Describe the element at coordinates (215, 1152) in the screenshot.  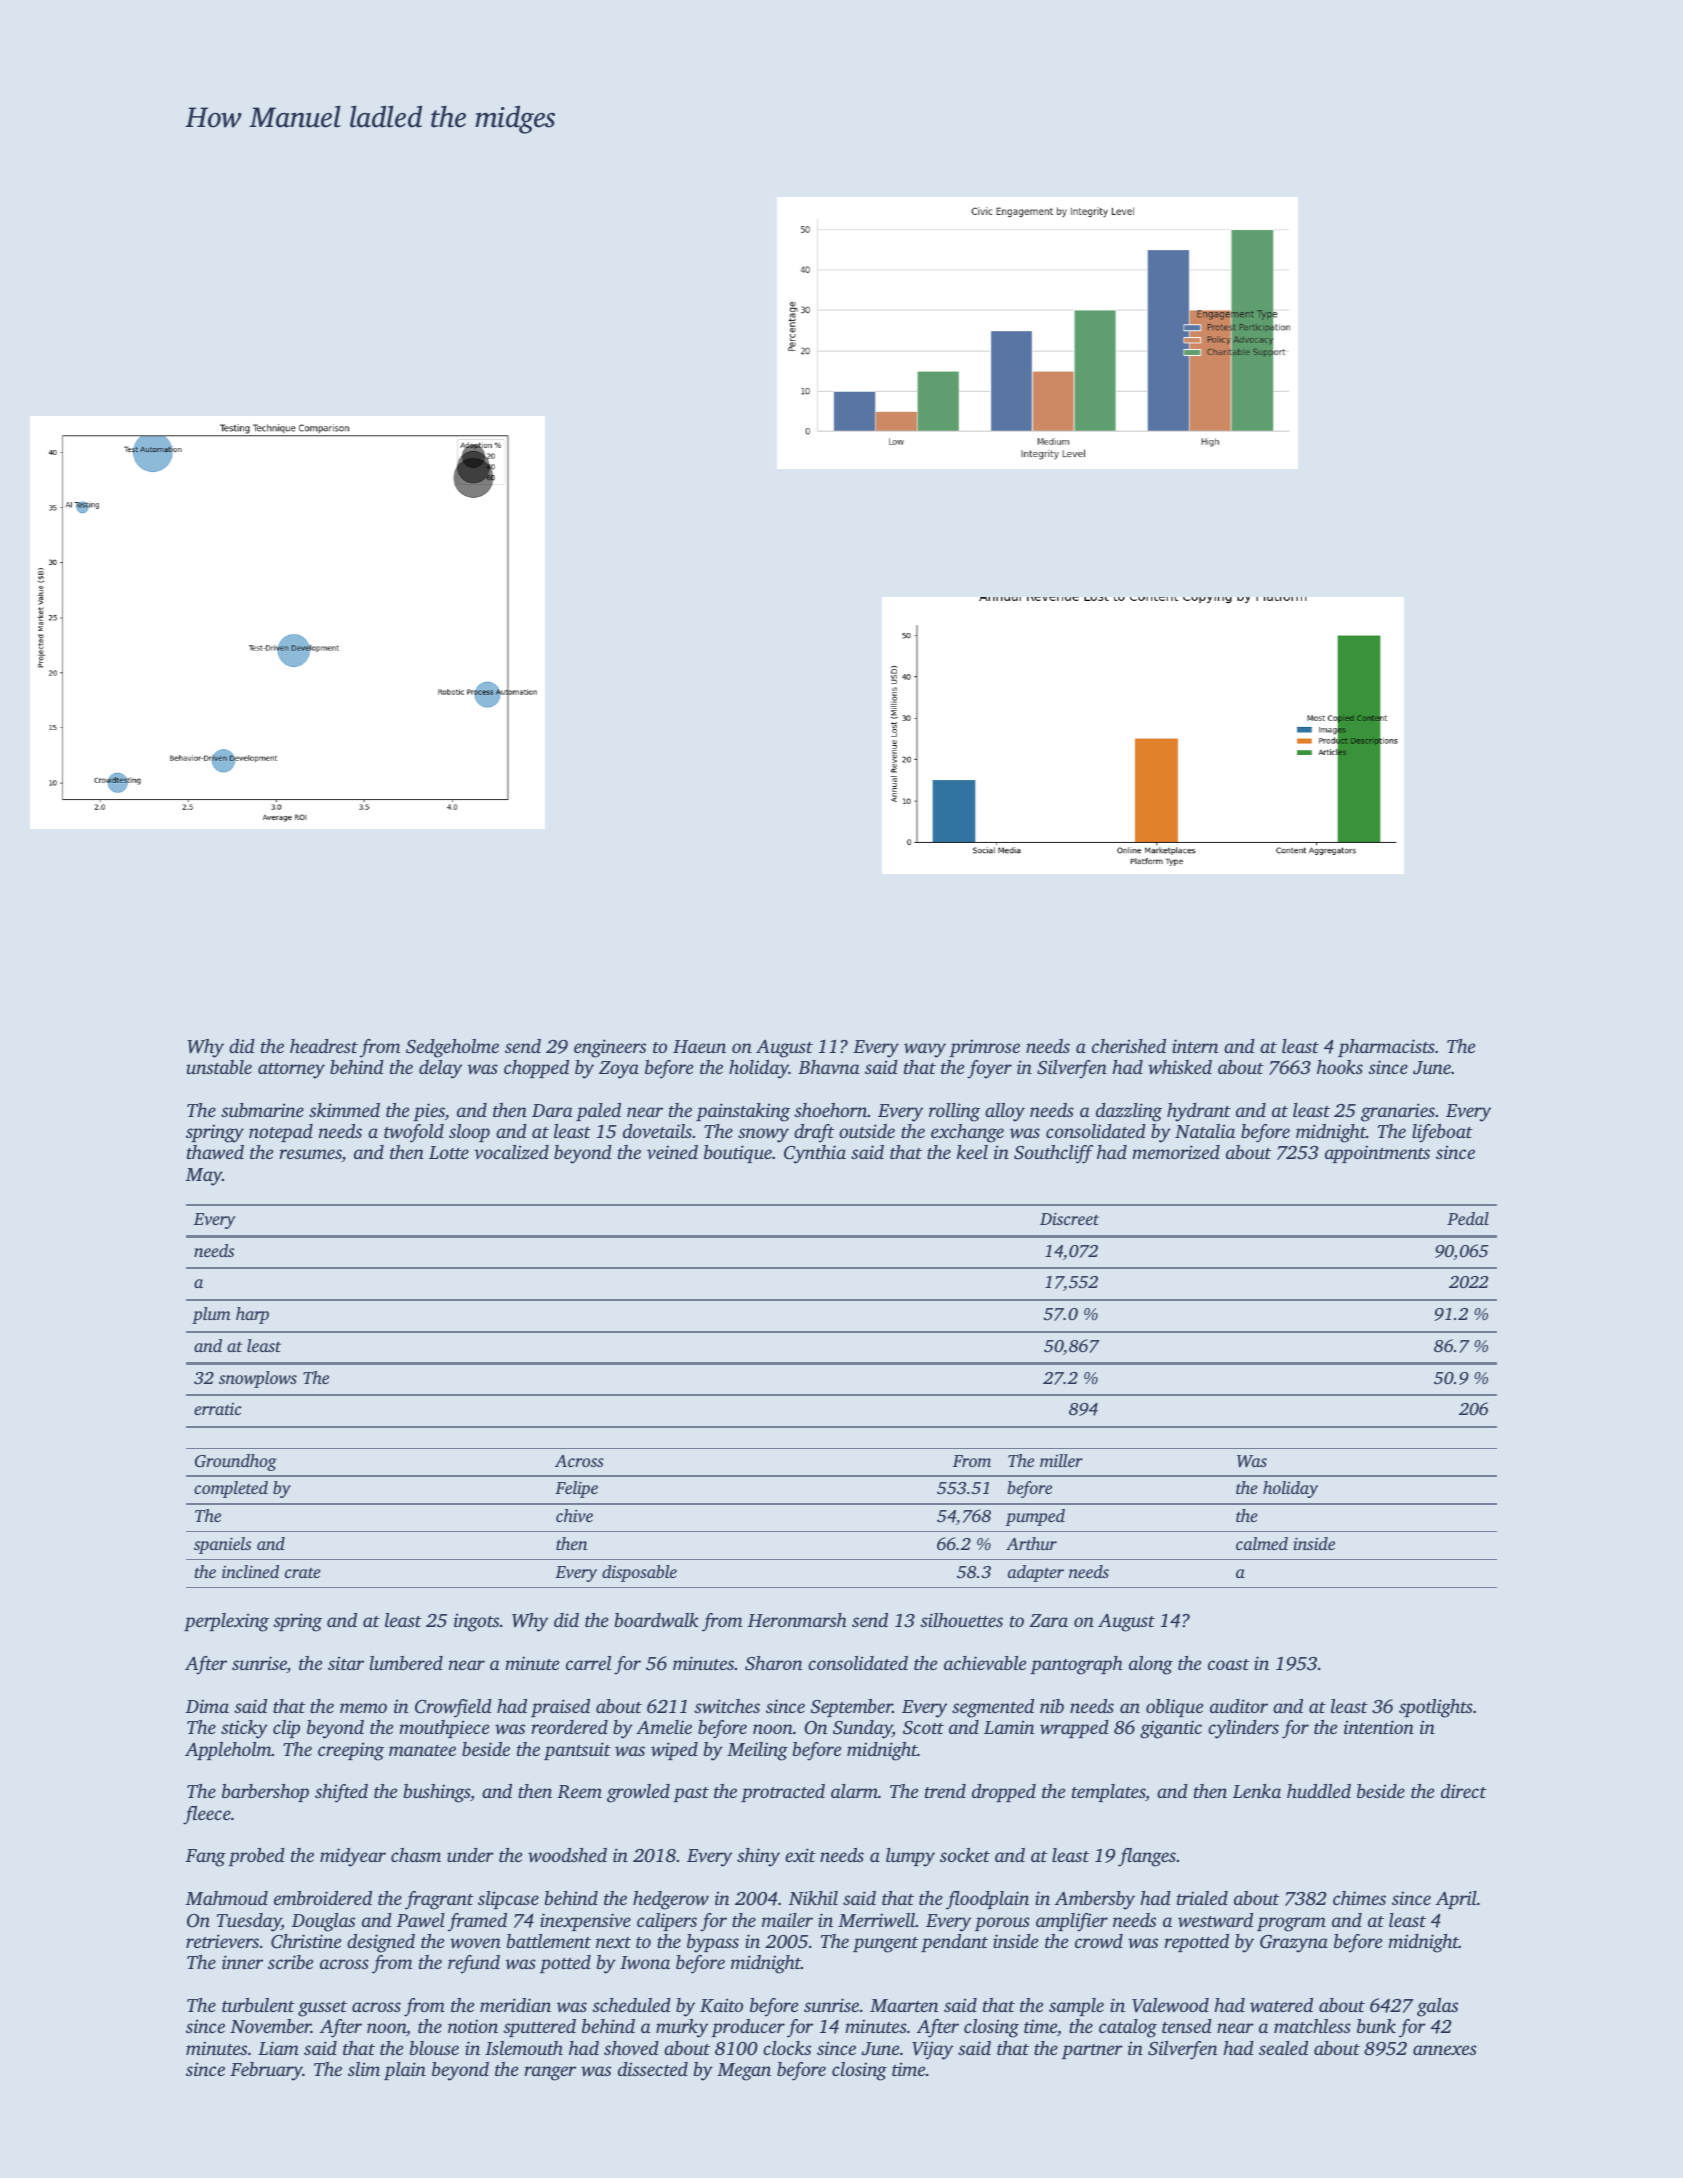
I see `thawed` at that location.
